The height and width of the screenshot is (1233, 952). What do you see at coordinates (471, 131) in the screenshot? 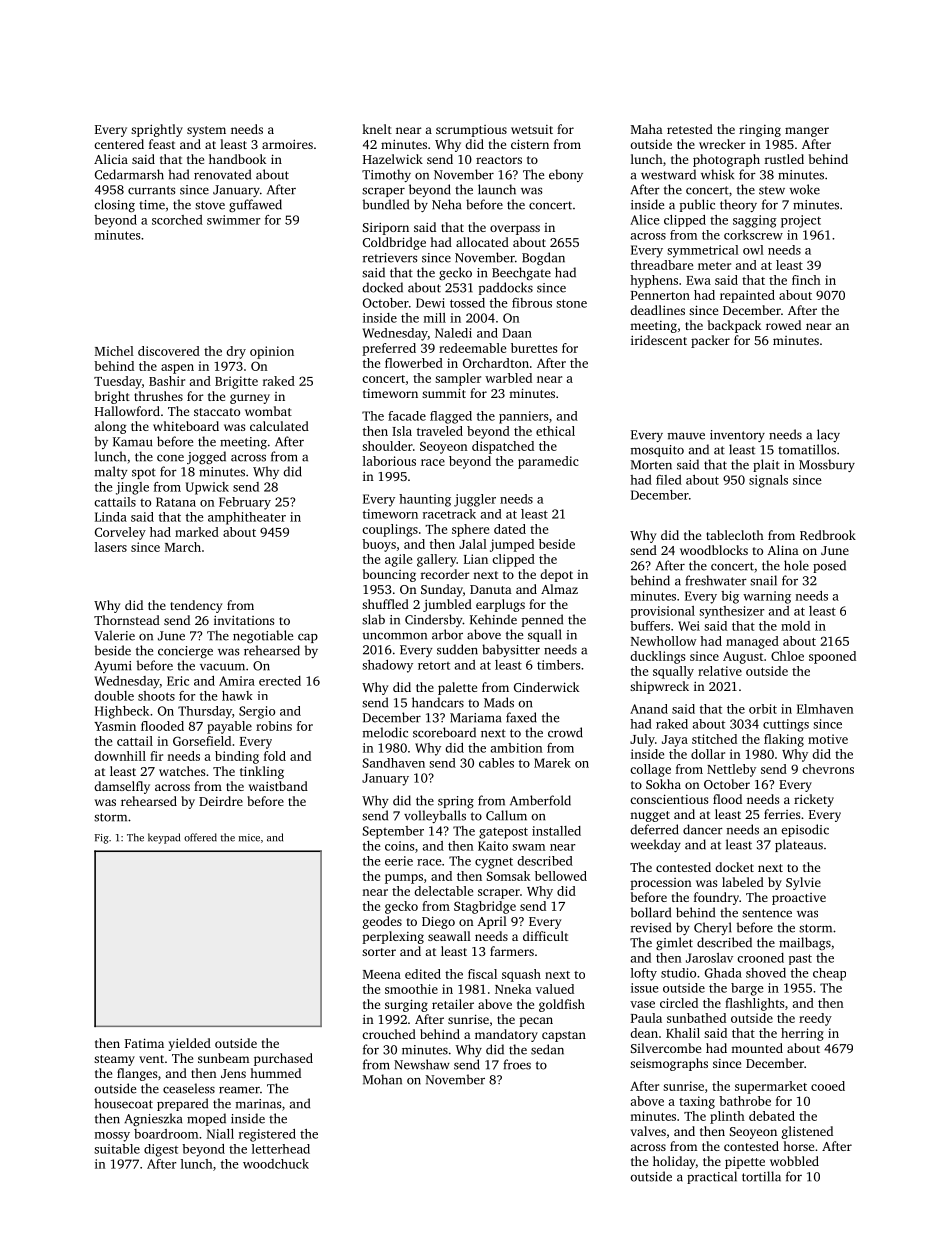
I see `scrumptious` at bounding box center [471, 131].
